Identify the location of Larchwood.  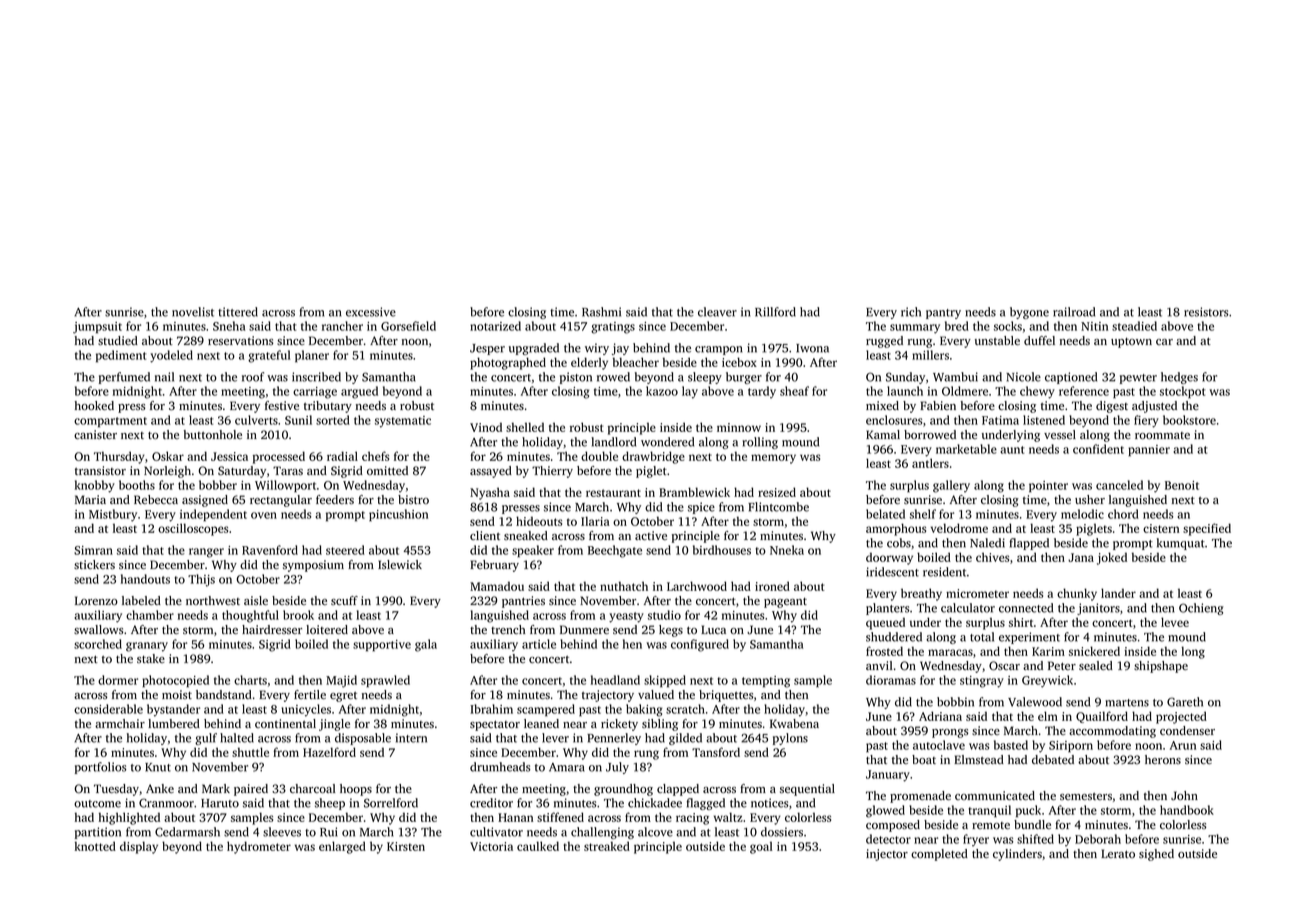
(697, 586).
